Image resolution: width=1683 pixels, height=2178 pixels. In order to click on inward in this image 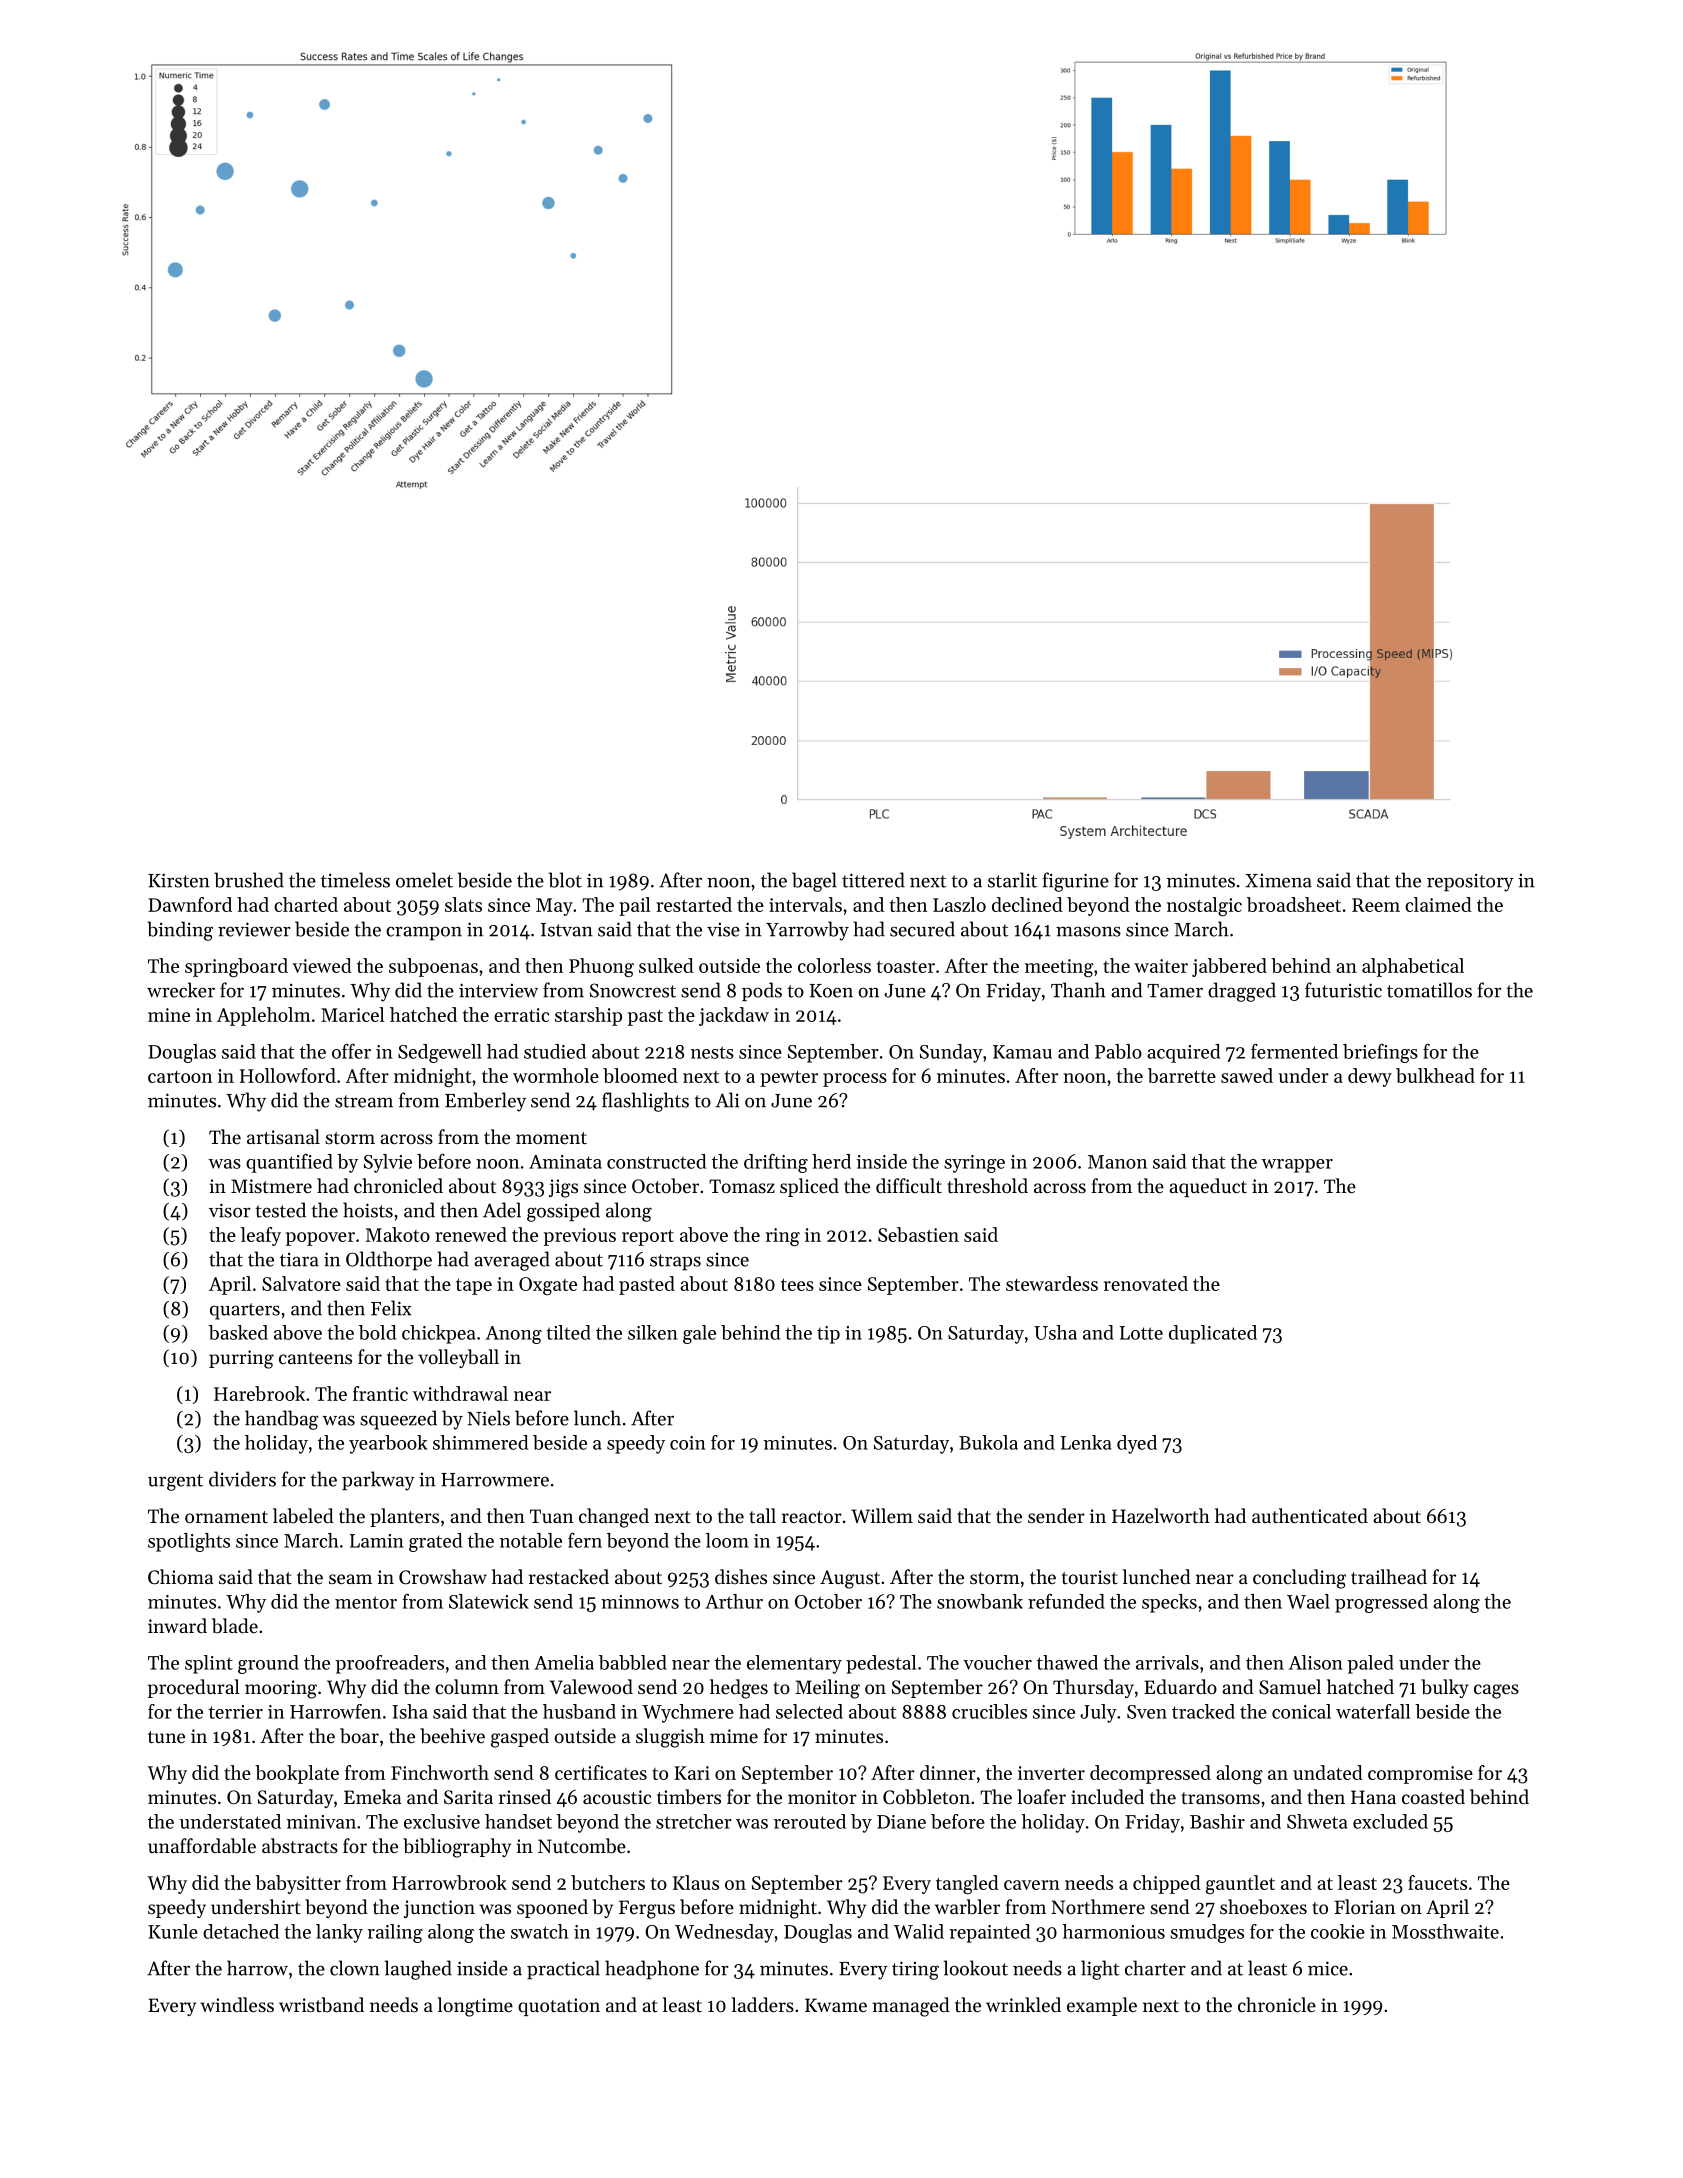, I will do `click(177, 1625)`.
